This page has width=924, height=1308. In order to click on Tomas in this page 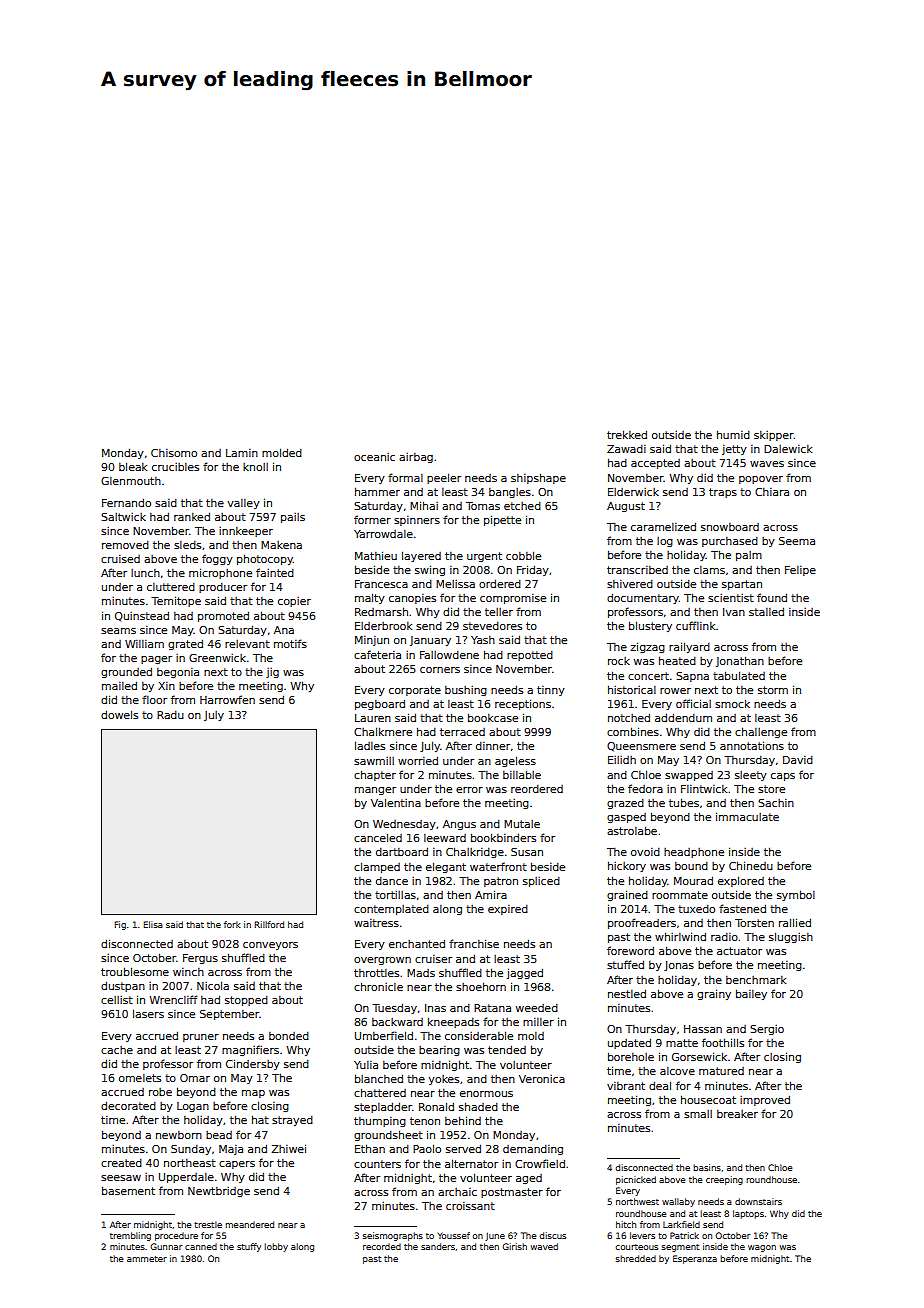, I will do `click(483, 506)`.
